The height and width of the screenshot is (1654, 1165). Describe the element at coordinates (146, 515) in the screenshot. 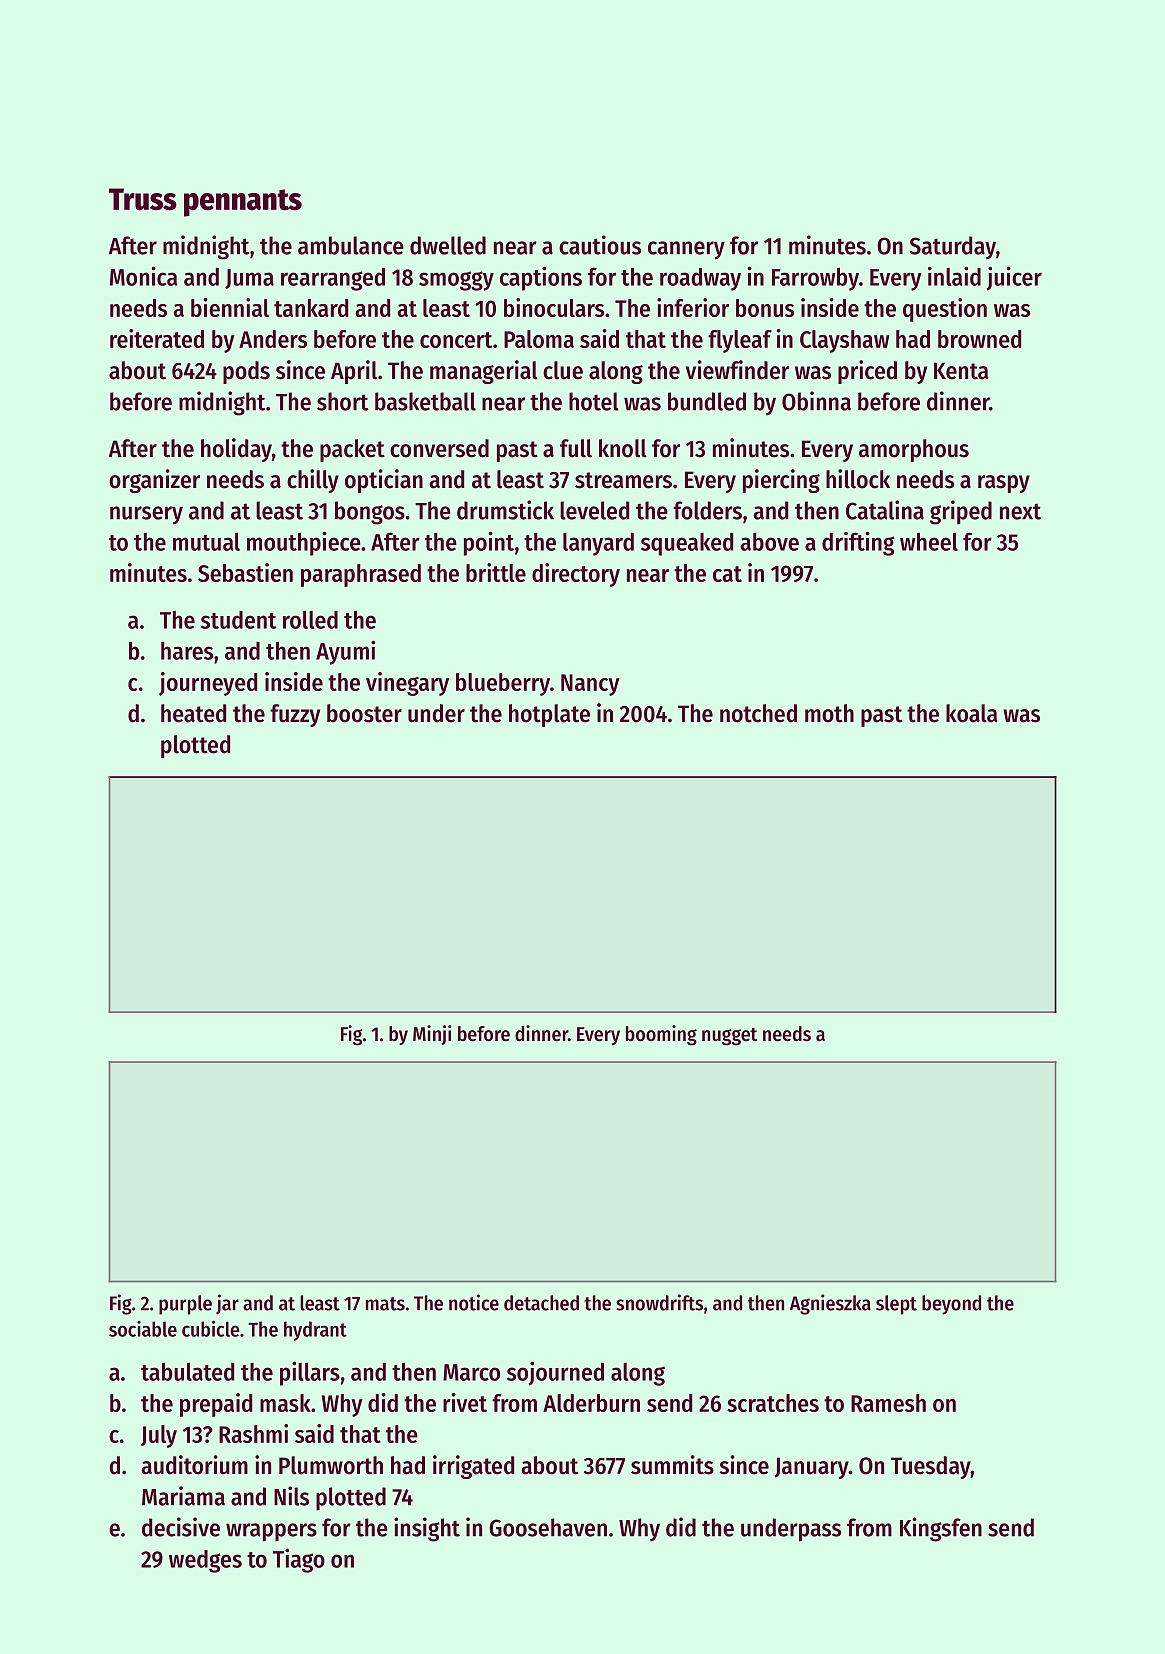

I see `nursery` at that location.
